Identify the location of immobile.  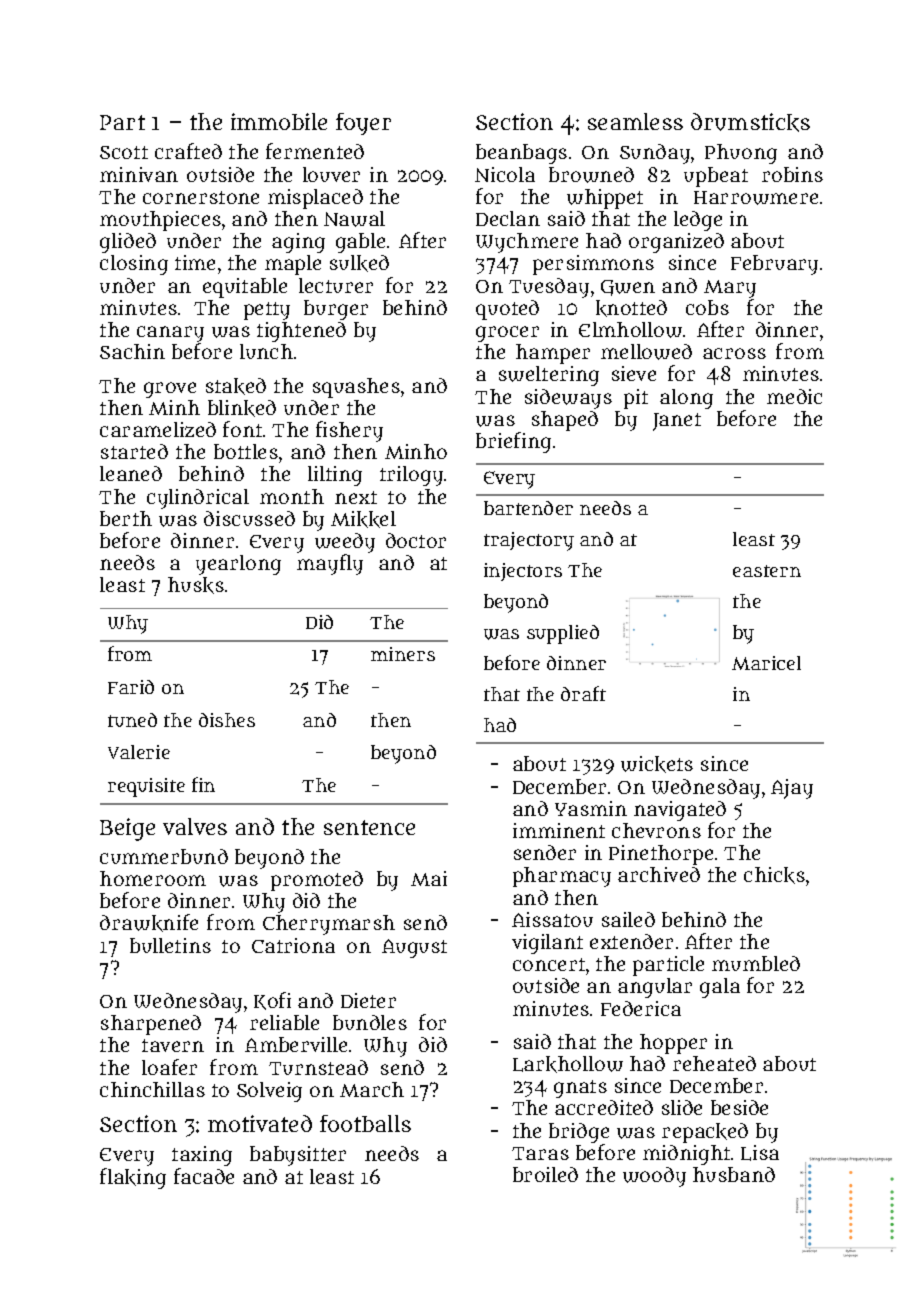
(279, 121).
